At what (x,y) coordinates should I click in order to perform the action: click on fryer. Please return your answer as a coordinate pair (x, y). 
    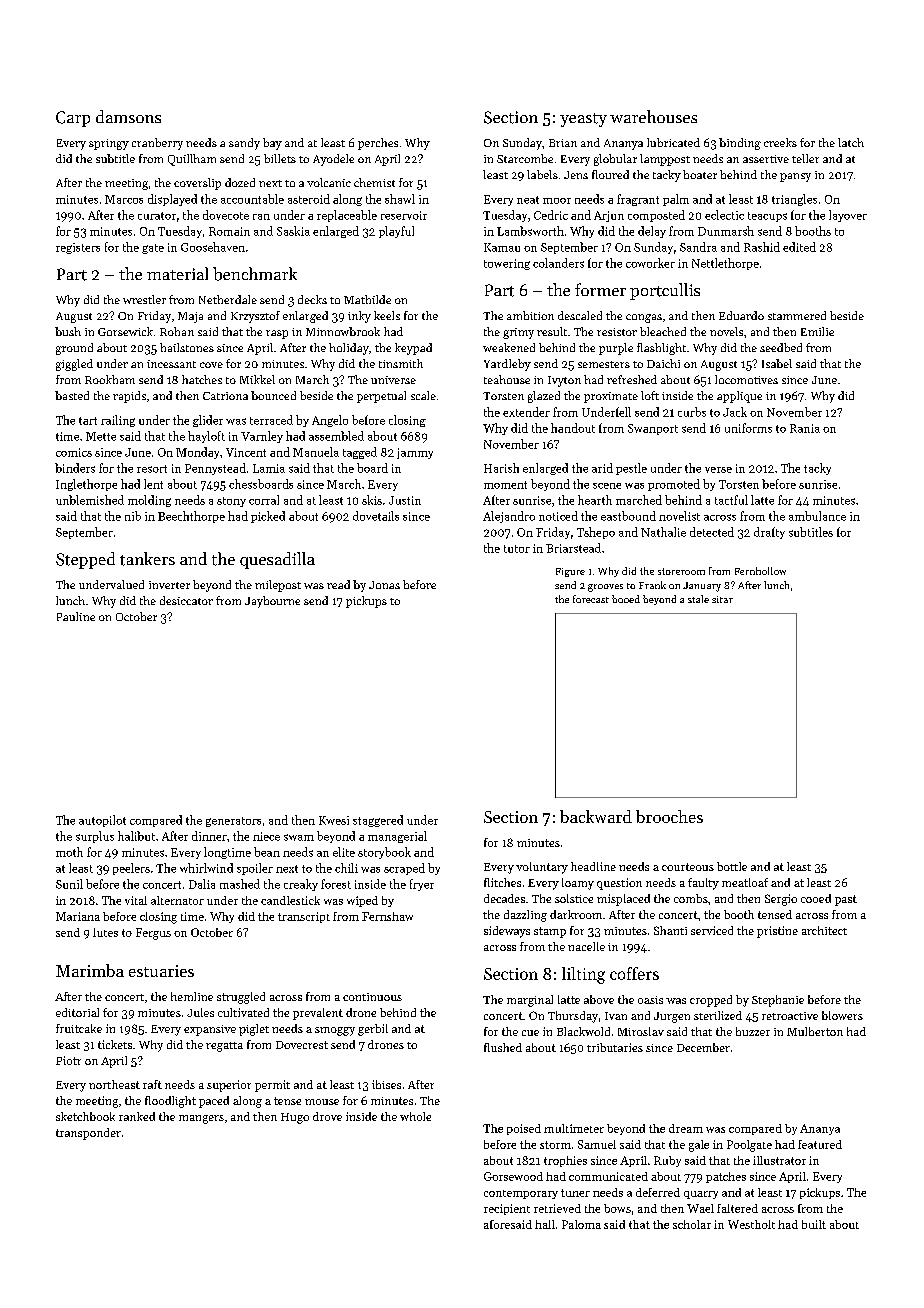
    Looking at the image, I should click on (422, 885).
